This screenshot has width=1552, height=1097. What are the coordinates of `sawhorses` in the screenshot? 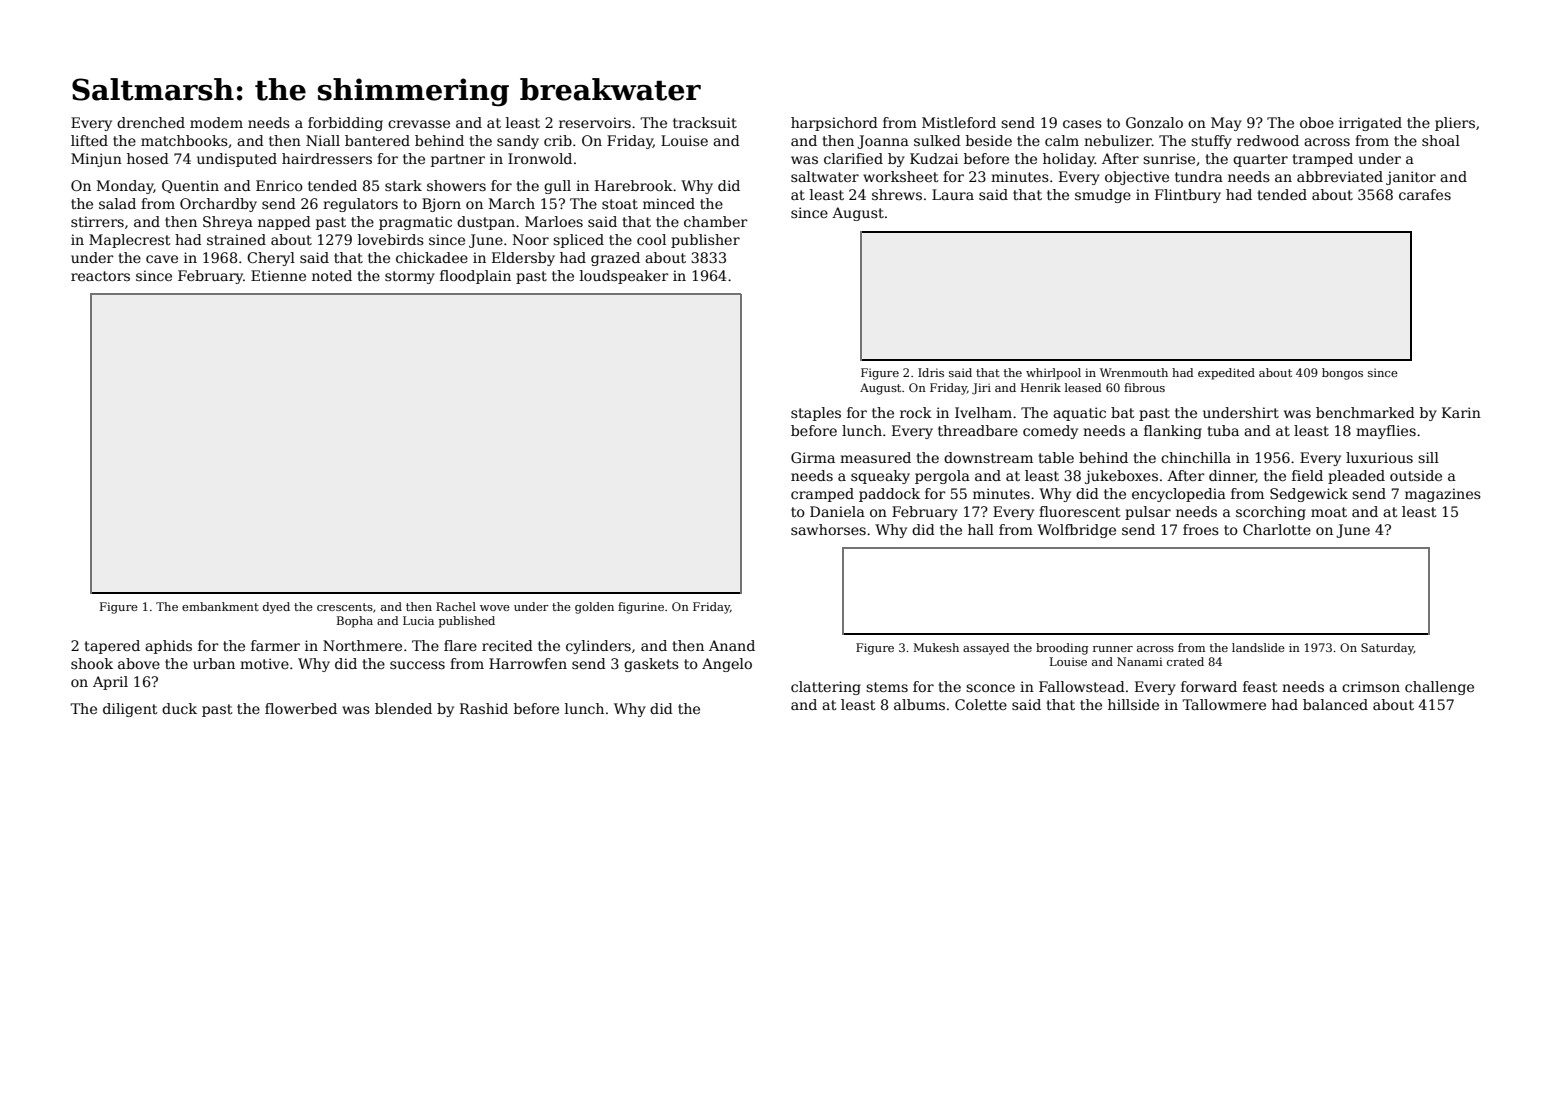 It's located at (828, 529).
